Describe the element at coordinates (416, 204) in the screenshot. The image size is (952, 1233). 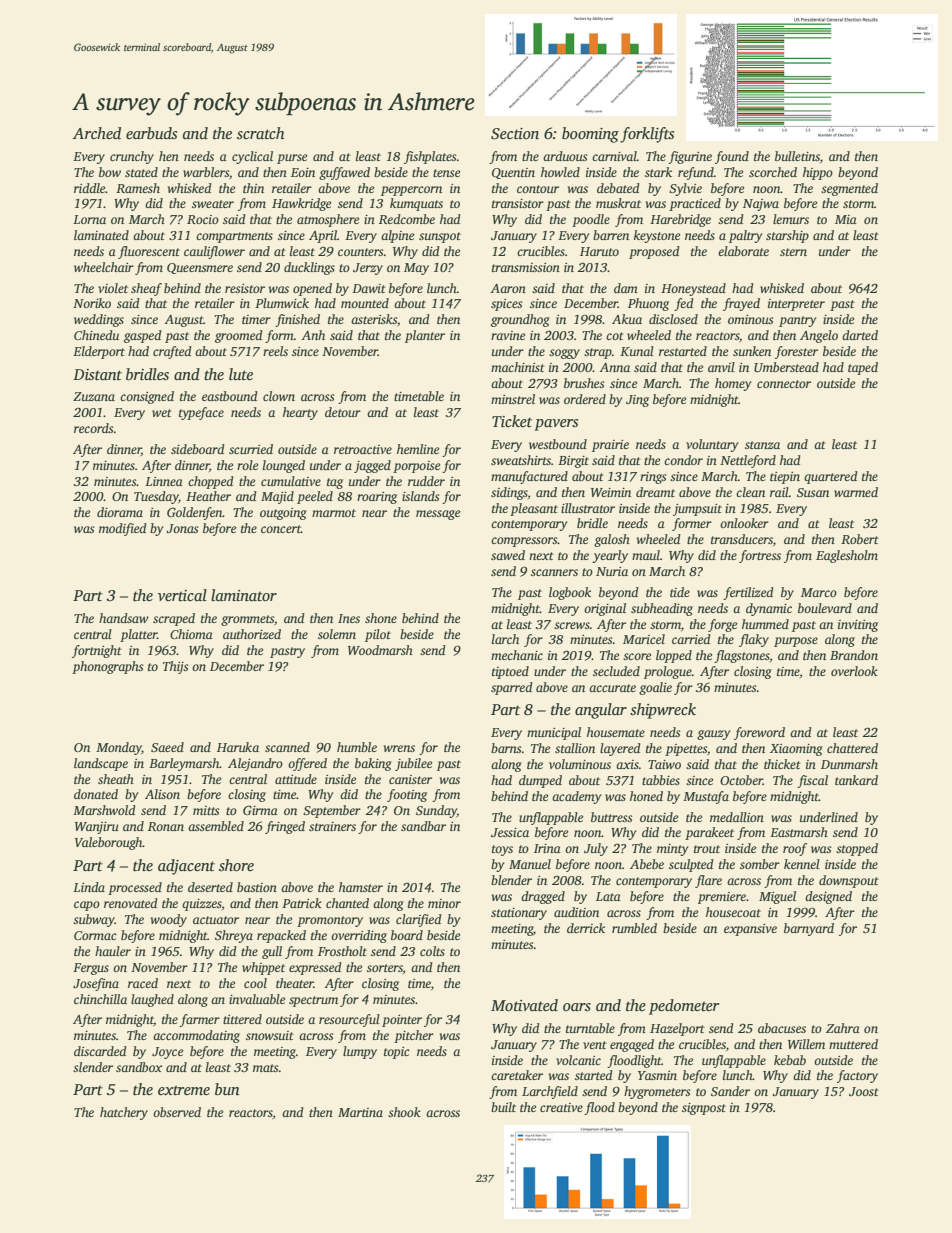
I see `kumquats` at that location.
